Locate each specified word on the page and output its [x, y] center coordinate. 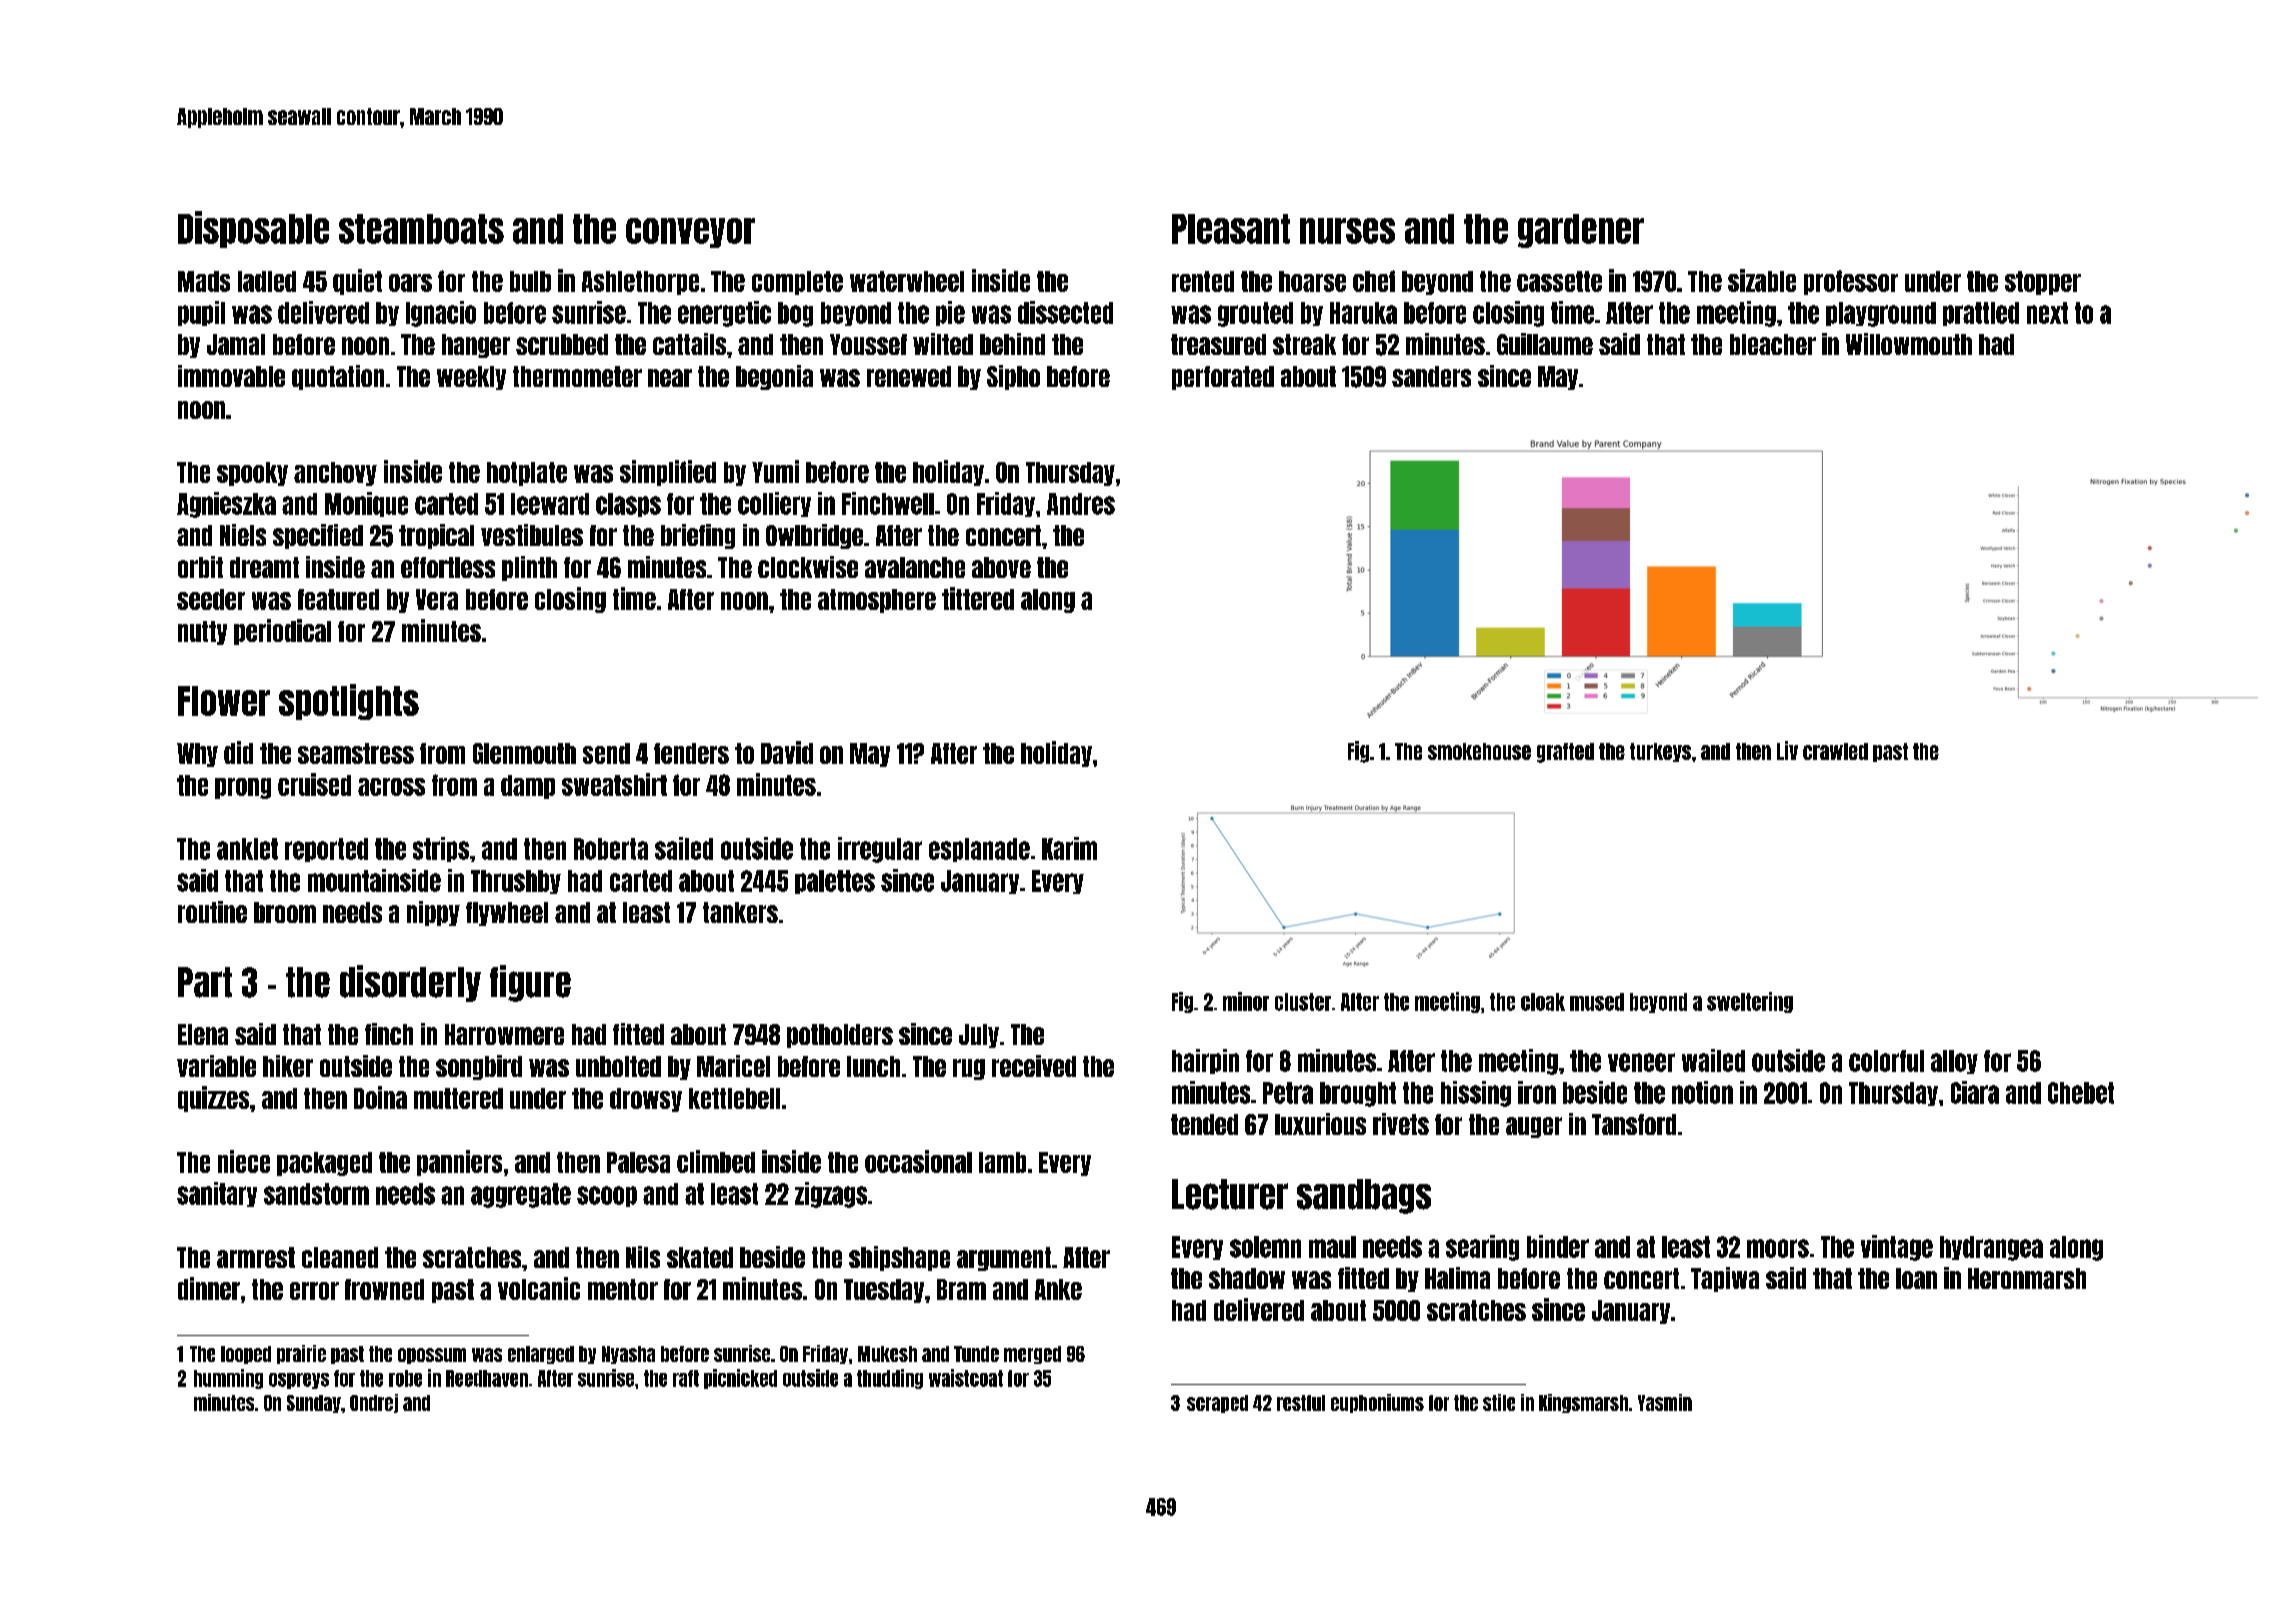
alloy [1954, 1062]
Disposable [253, 229]
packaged [324, 1164]
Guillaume [1545, 344]
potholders [840, 1036]
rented [1203, 281]
